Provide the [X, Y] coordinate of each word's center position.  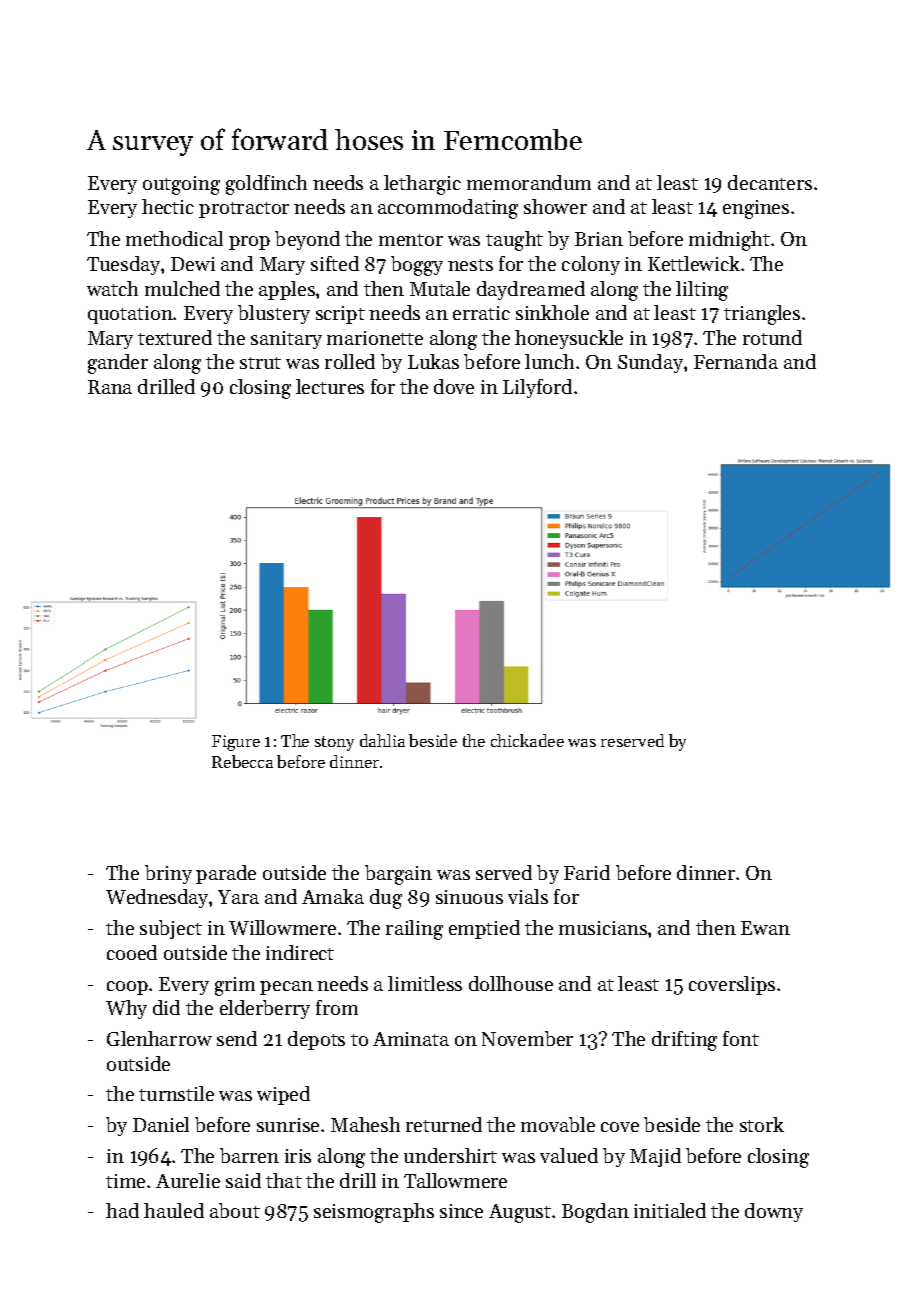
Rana [110, 387]
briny [168, 874]
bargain [398, 875]
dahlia [382, 740]
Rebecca [242, 761]
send [237, 1038]
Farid [587, 872]
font [741, 1038]
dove [454, 386]
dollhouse [511, 983]
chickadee [527, 740]
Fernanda [736, 361]
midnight [729, 241]
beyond [307, 240]
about [235, 1210]
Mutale [440, 288]
